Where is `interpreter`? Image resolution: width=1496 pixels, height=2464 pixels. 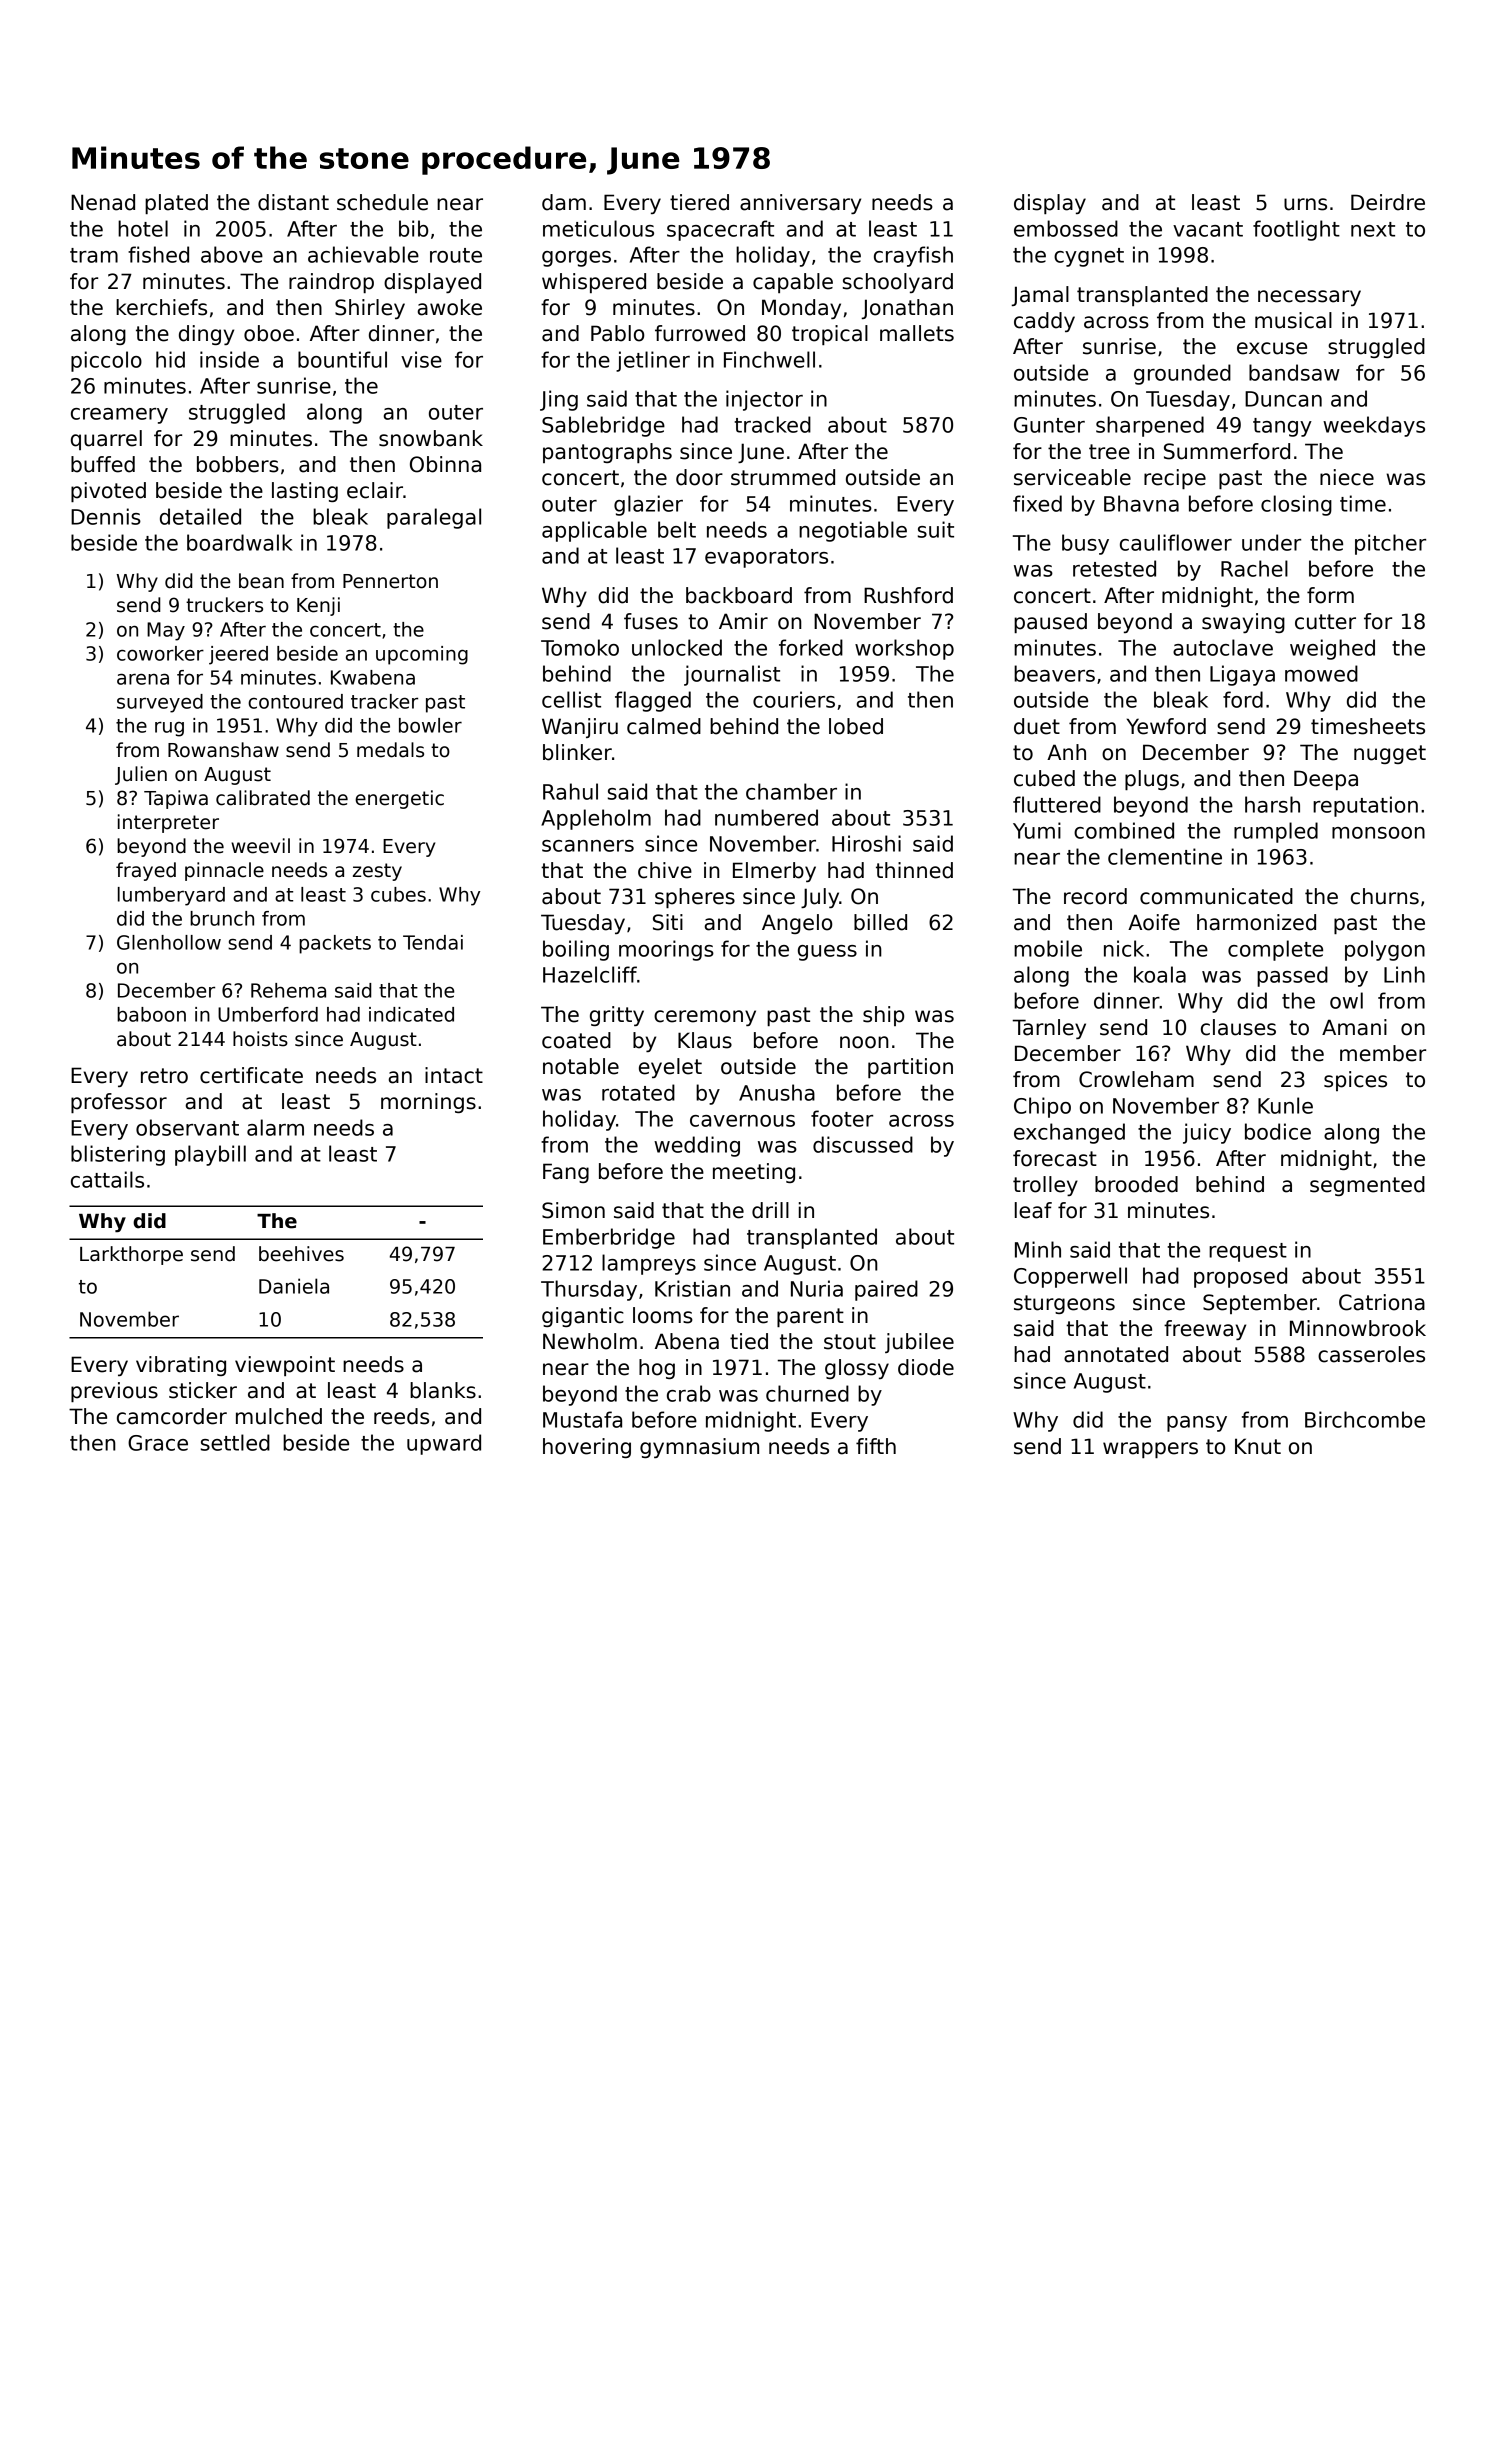
interpreter is located at coordinates (168, 823).
